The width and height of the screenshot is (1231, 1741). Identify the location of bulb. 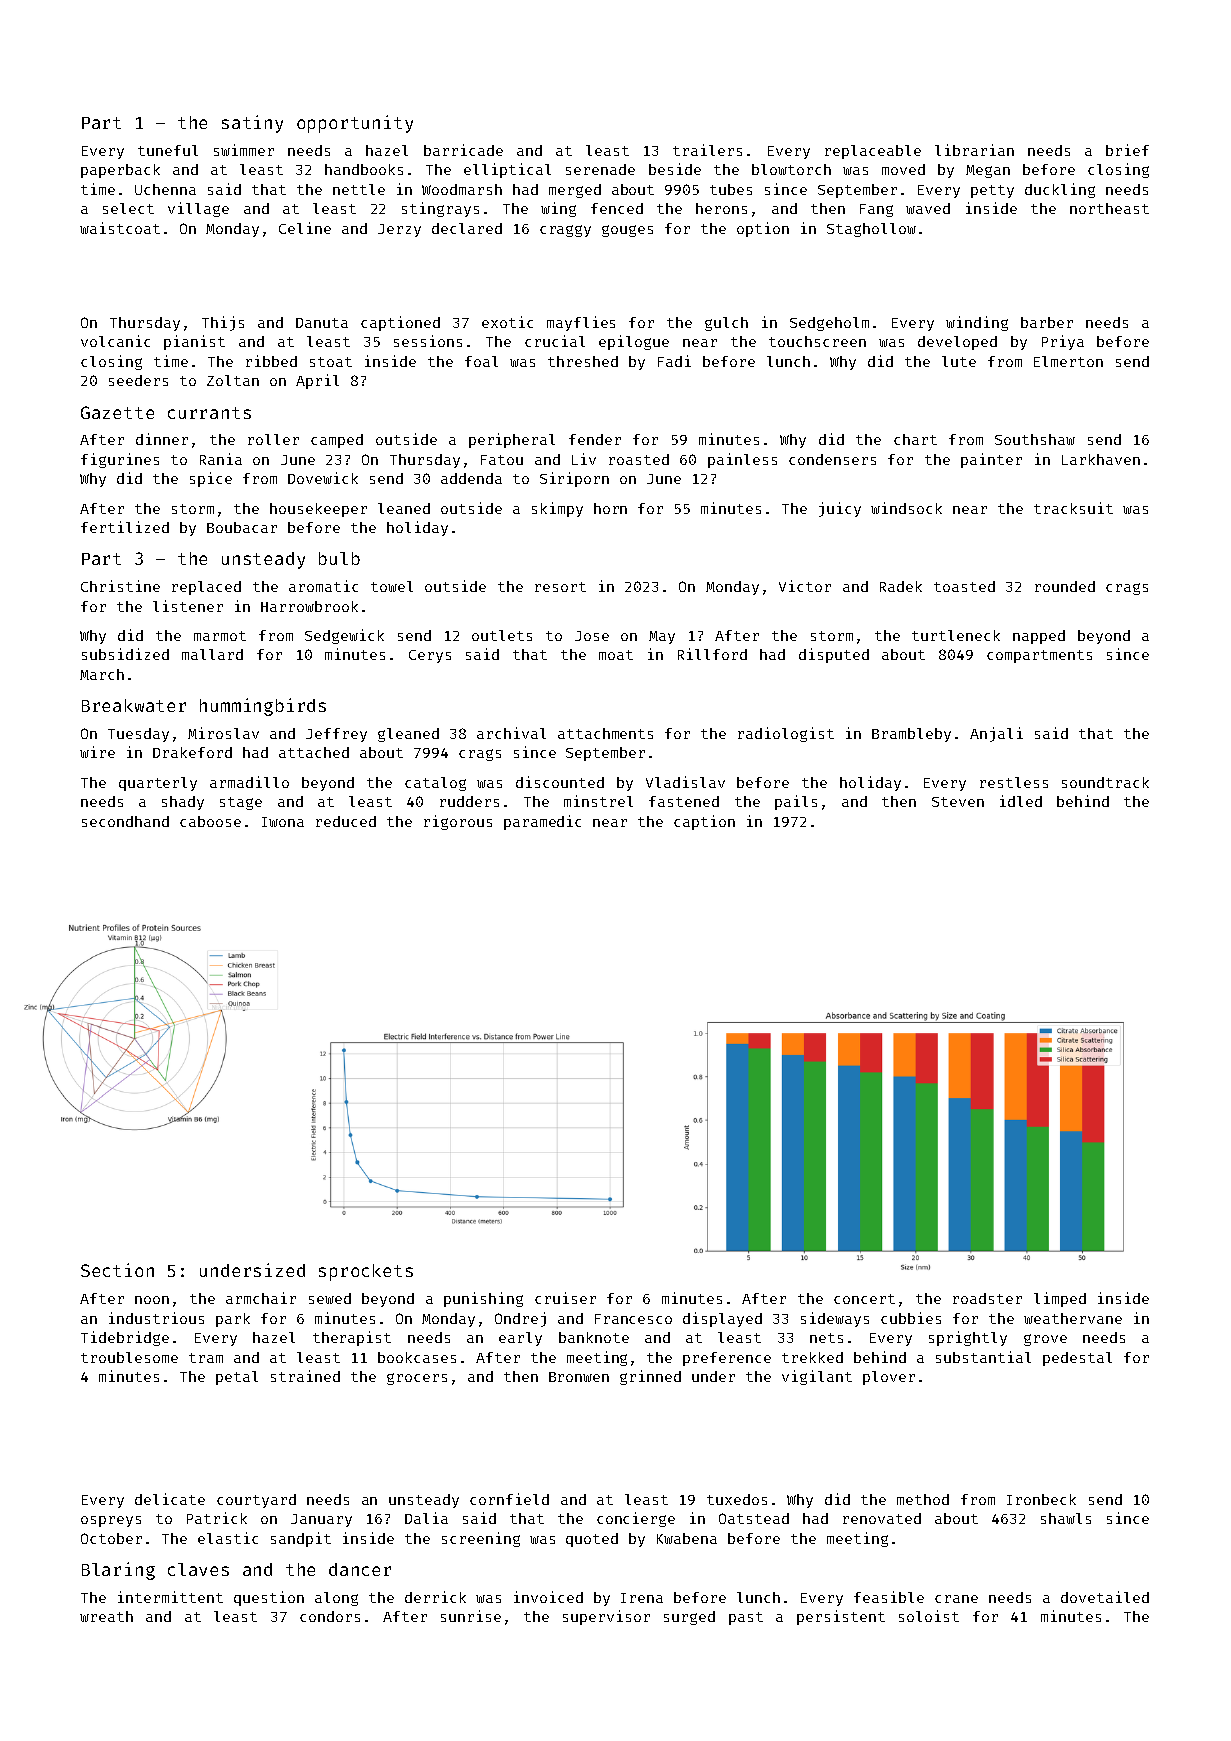
(339, 558).
